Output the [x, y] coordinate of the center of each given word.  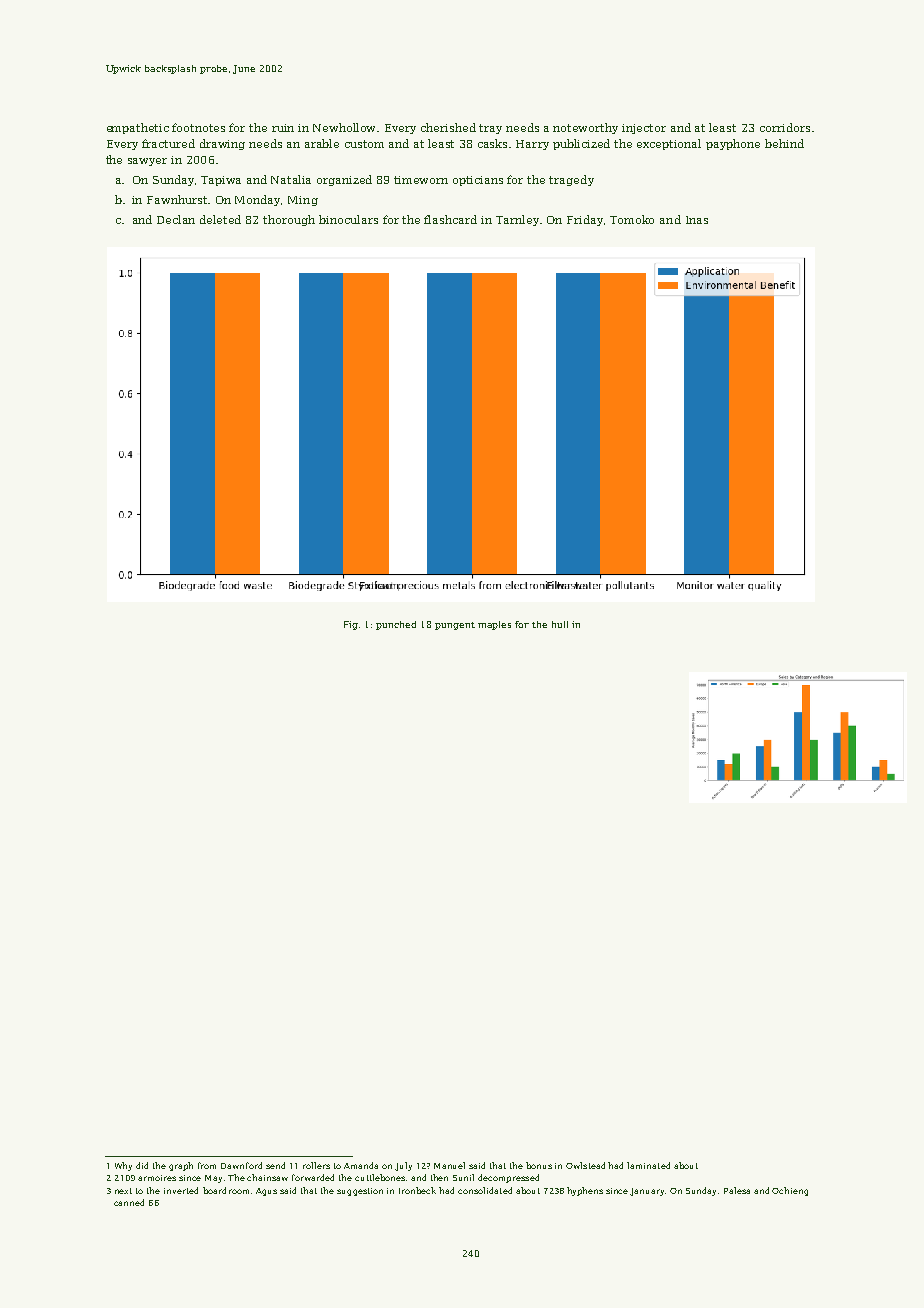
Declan [176, 219]
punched [396, 625]
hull [560, 624]
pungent [455, 626]
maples [494, 625]
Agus [266, 1192]
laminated [648, 1165]
